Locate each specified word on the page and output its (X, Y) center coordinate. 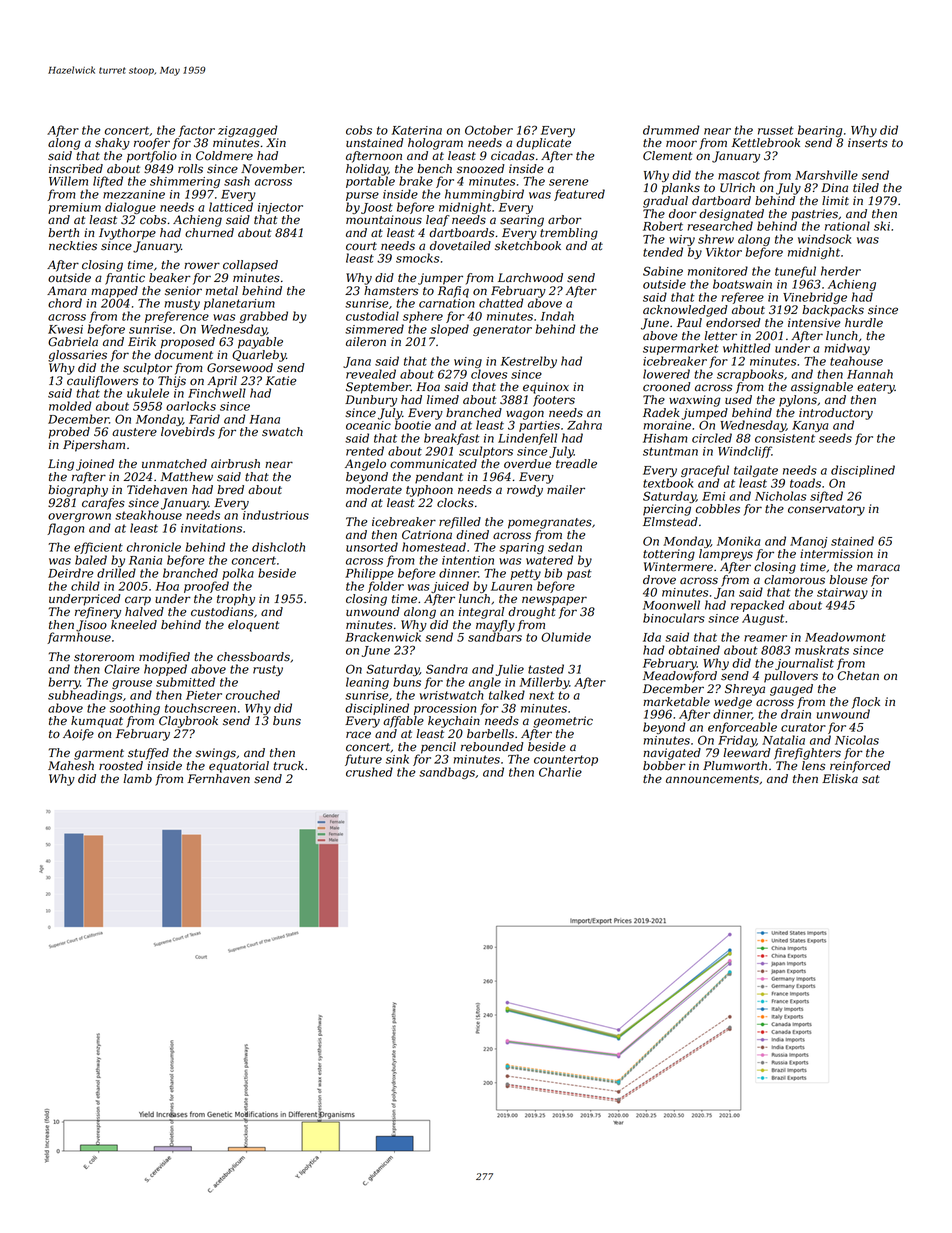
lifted (108, 182)
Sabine (663, 271)
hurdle (864, 323)
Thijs (172, 382)
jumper (440, 279)
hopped (165, 670)
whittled (747, 348)
